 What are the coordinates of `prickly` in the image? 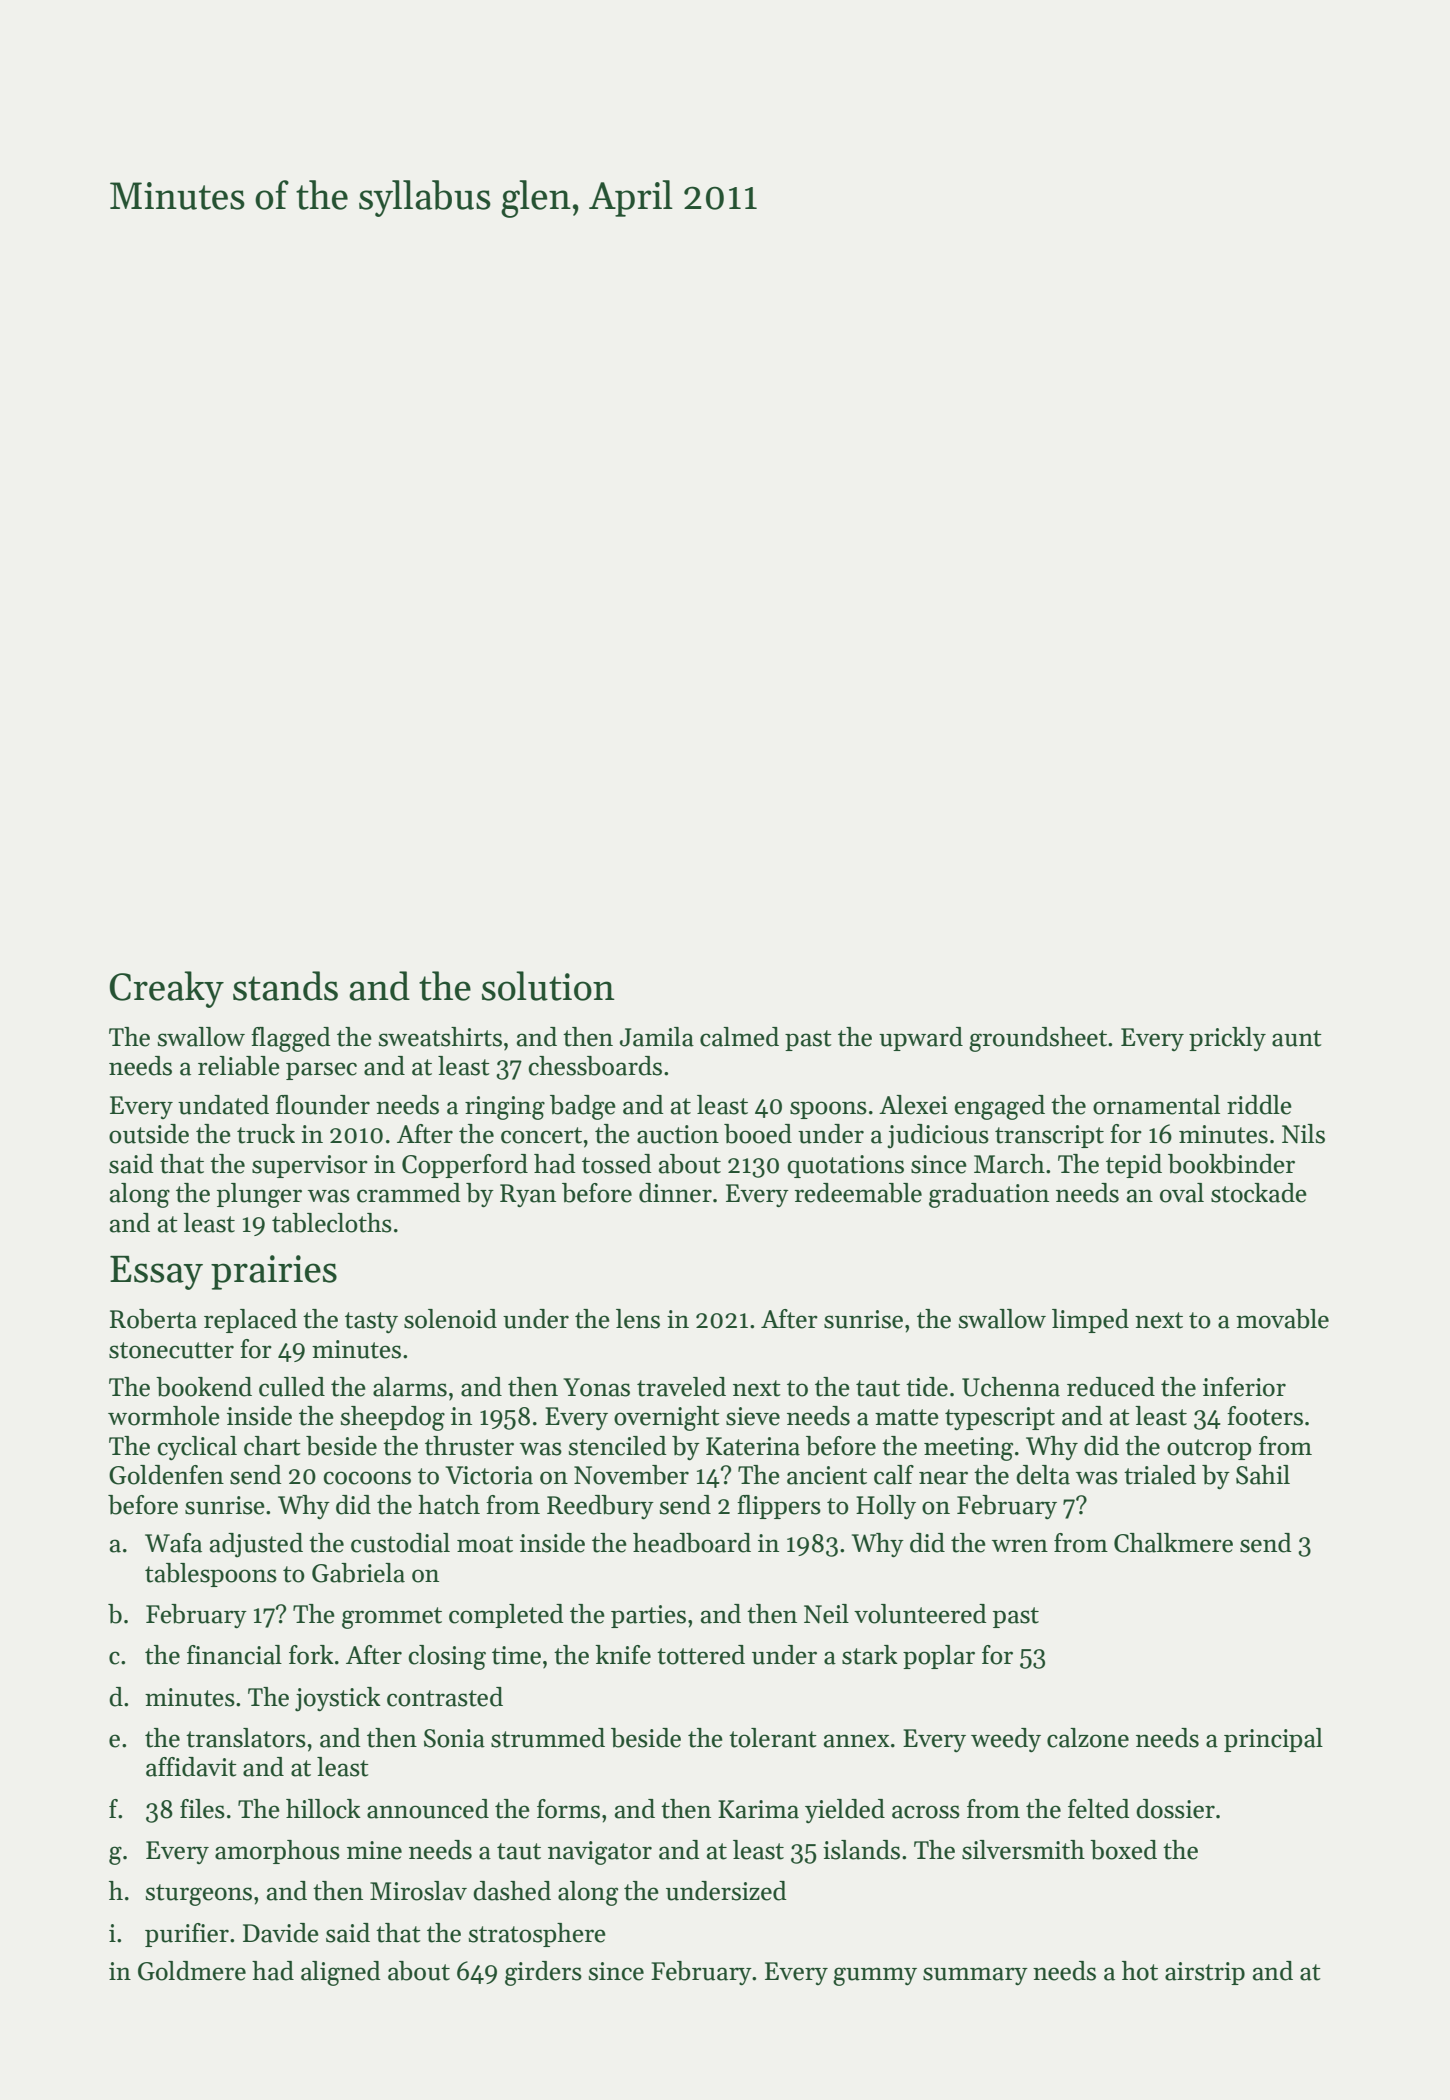 It's located at (1227, 1039).
